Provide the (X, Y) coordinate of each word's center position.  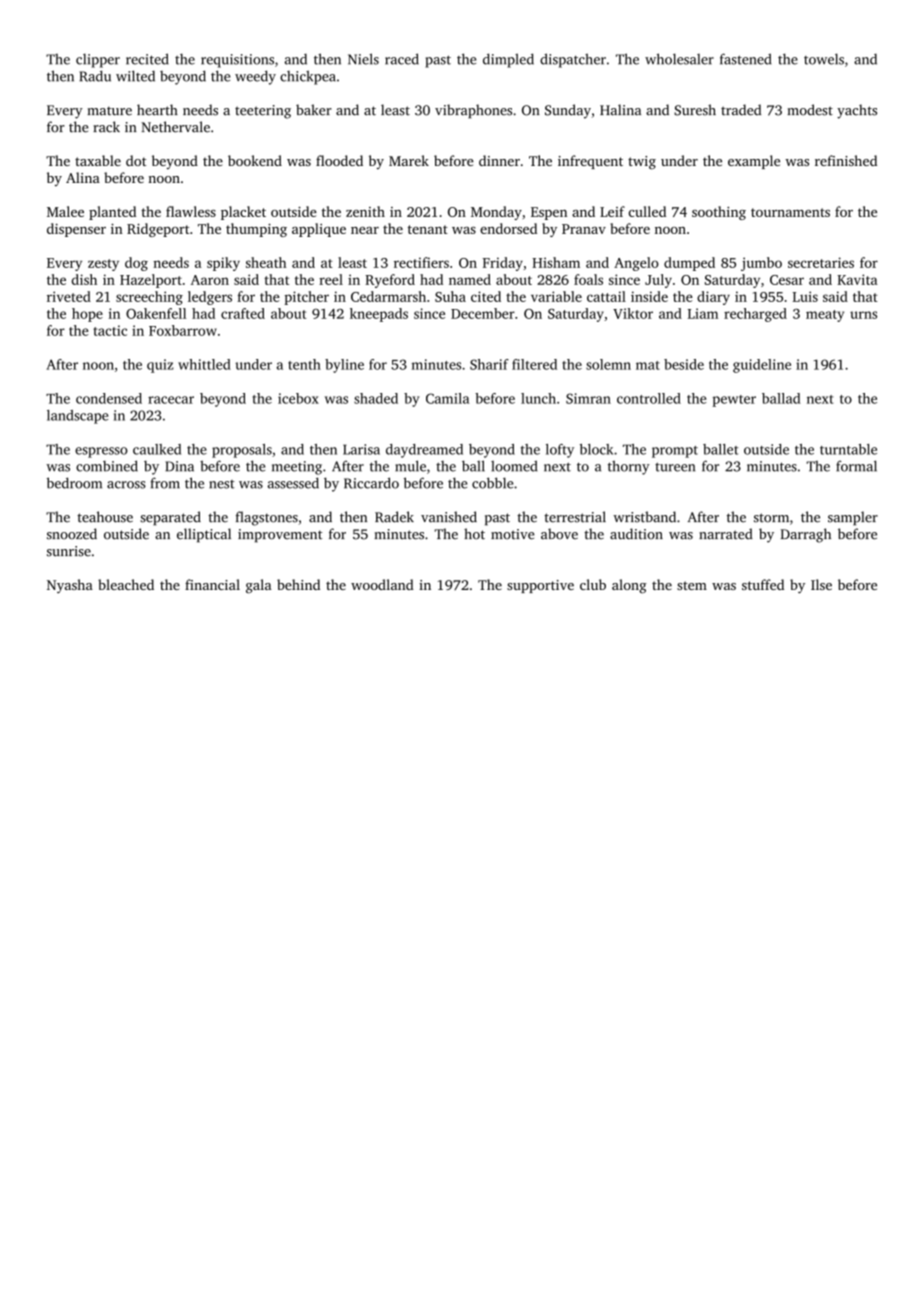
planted (112, 213)
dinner (499, 160)
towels (824, 59)
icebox (298, 398)
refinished (846, 160)
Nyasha (70, 586)
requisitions (237, 61)
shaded (376, 398)
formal (856, 466)
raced (402, 59)
